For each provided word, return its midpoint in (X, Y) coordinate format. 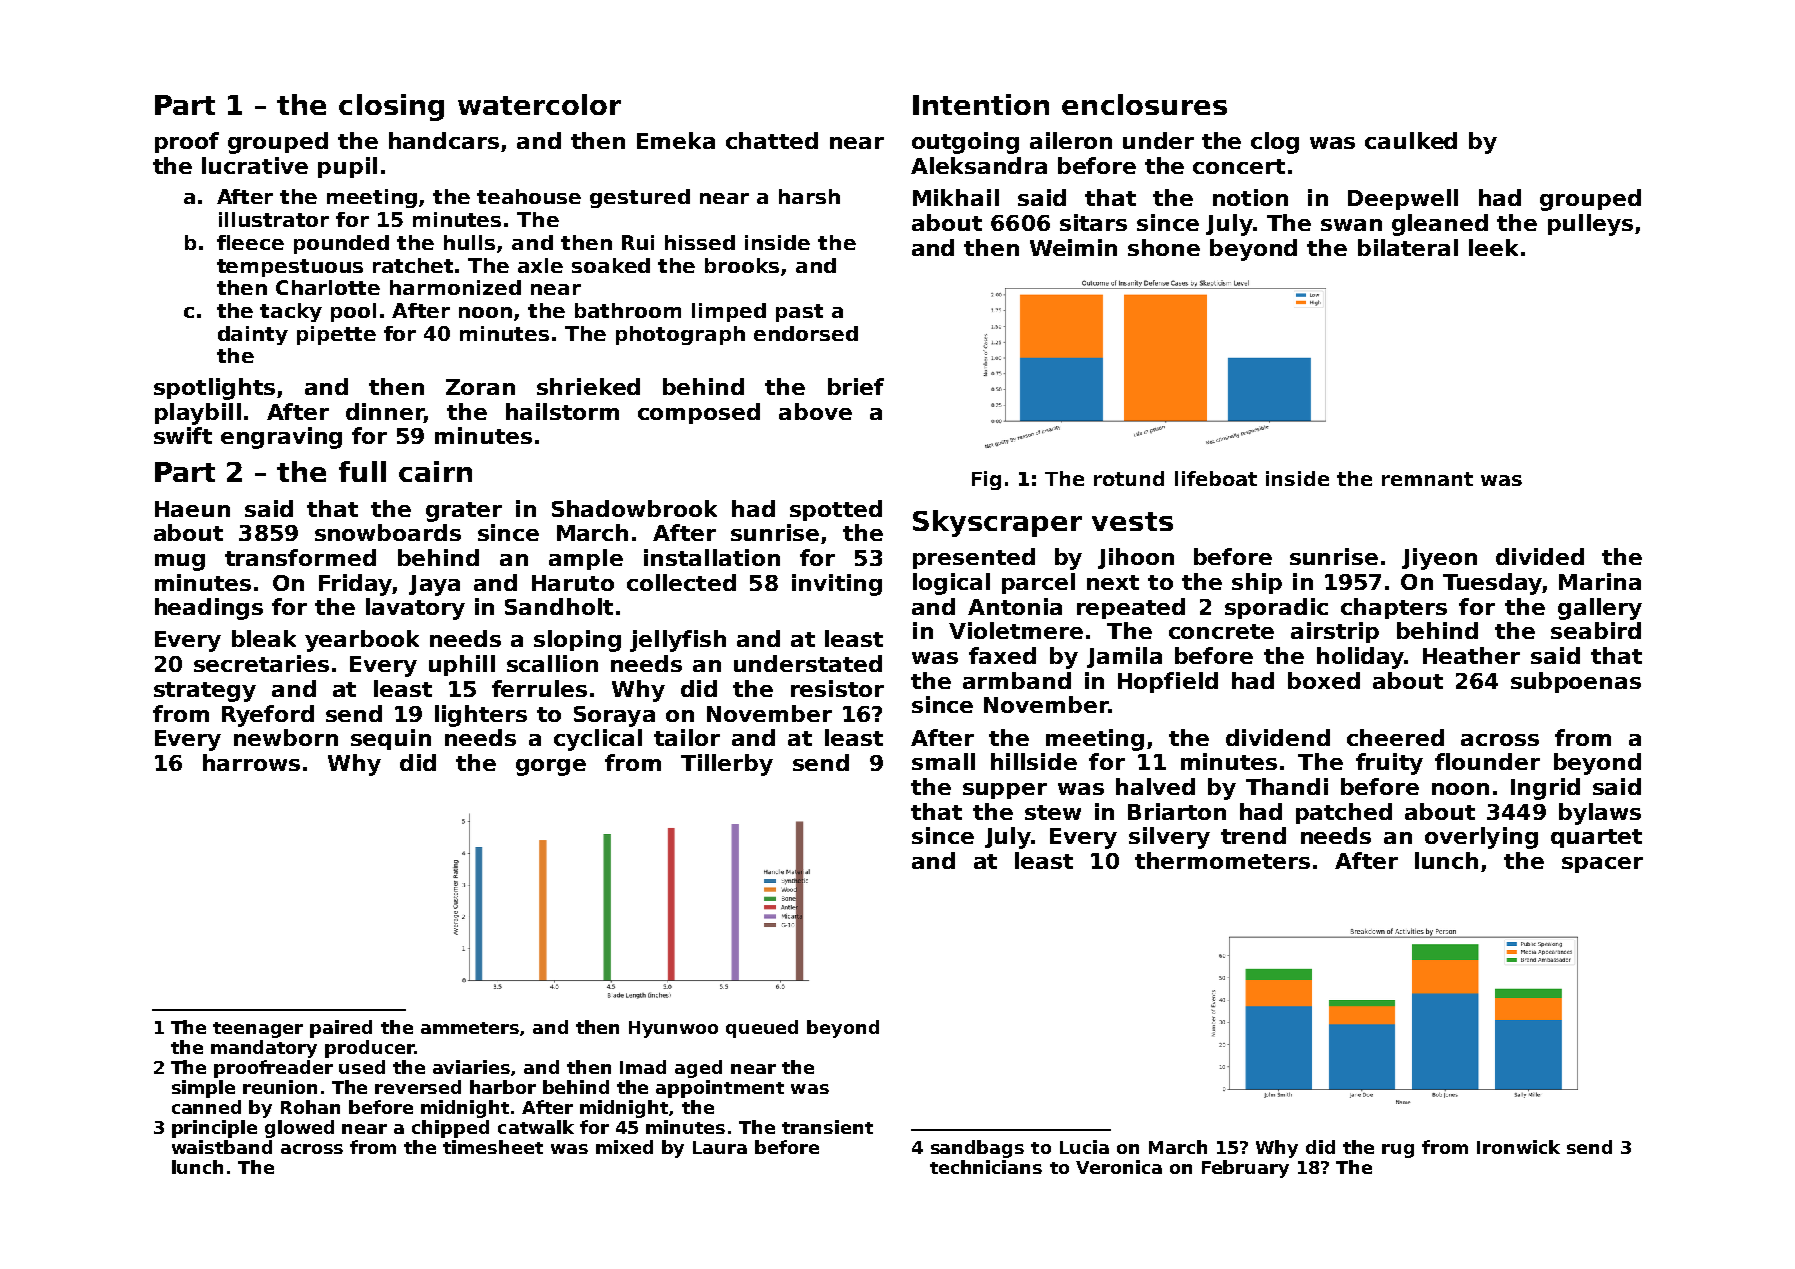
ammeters (470, 1028)
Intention (981, 104)
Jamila (1124, 657)
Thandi (1287, 786)
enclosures (1144, 104)
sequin (391, 739)
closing (391, 107)
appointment (720, 1089)
